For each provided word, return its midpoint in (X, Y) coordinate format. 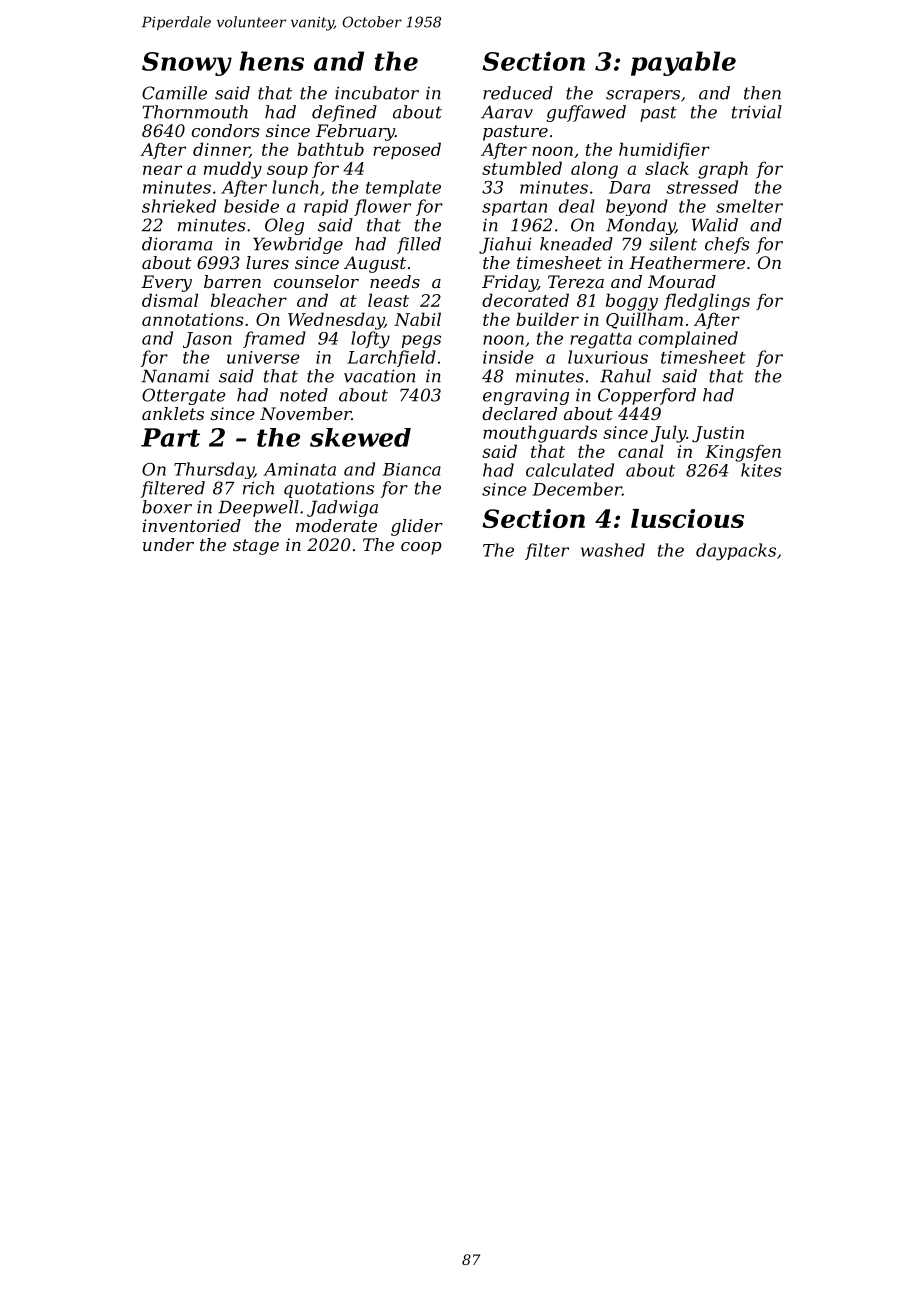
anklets (173, 413)
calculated (570, 470)
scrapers (643, 96)
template (403, 188)
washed (613, 550)
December (577, 489)
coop (421, 548)
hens (272, 61)
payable (683, 63)
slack (667, 168)
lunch (295, 187)
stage (256, 547)
